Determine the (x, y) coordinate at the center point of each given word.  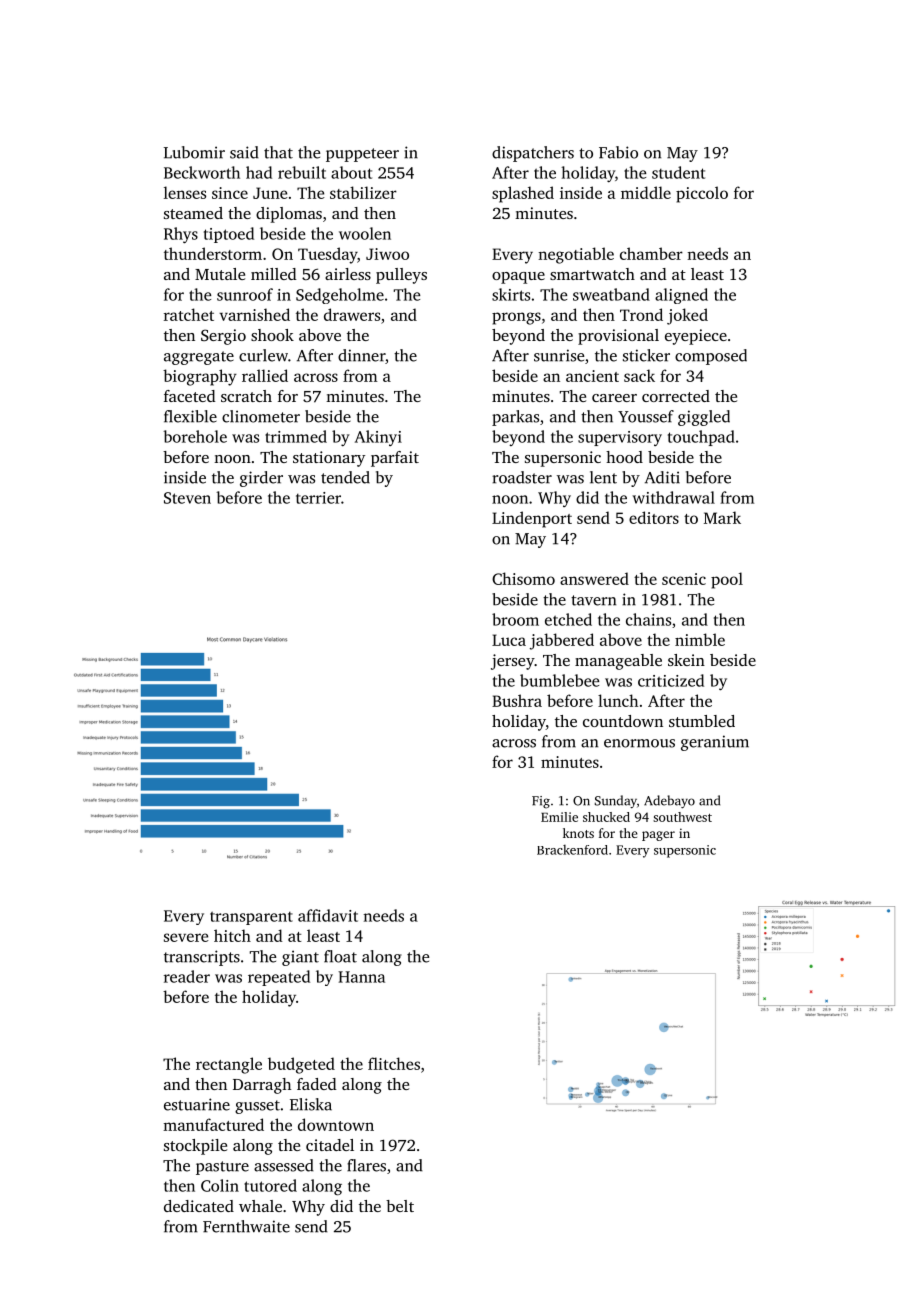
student (678, 172)
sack (639, 375)
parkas (515, 418)
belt (400, 1206)
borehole (195, 436)
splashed (523, 194)
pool (727, 580)
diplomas (289, 215)
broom (515, 619)
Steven (187, 498)
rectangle (229, 1065)
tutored (270, 1185)
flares (366, 1165)
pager (658, 836)
